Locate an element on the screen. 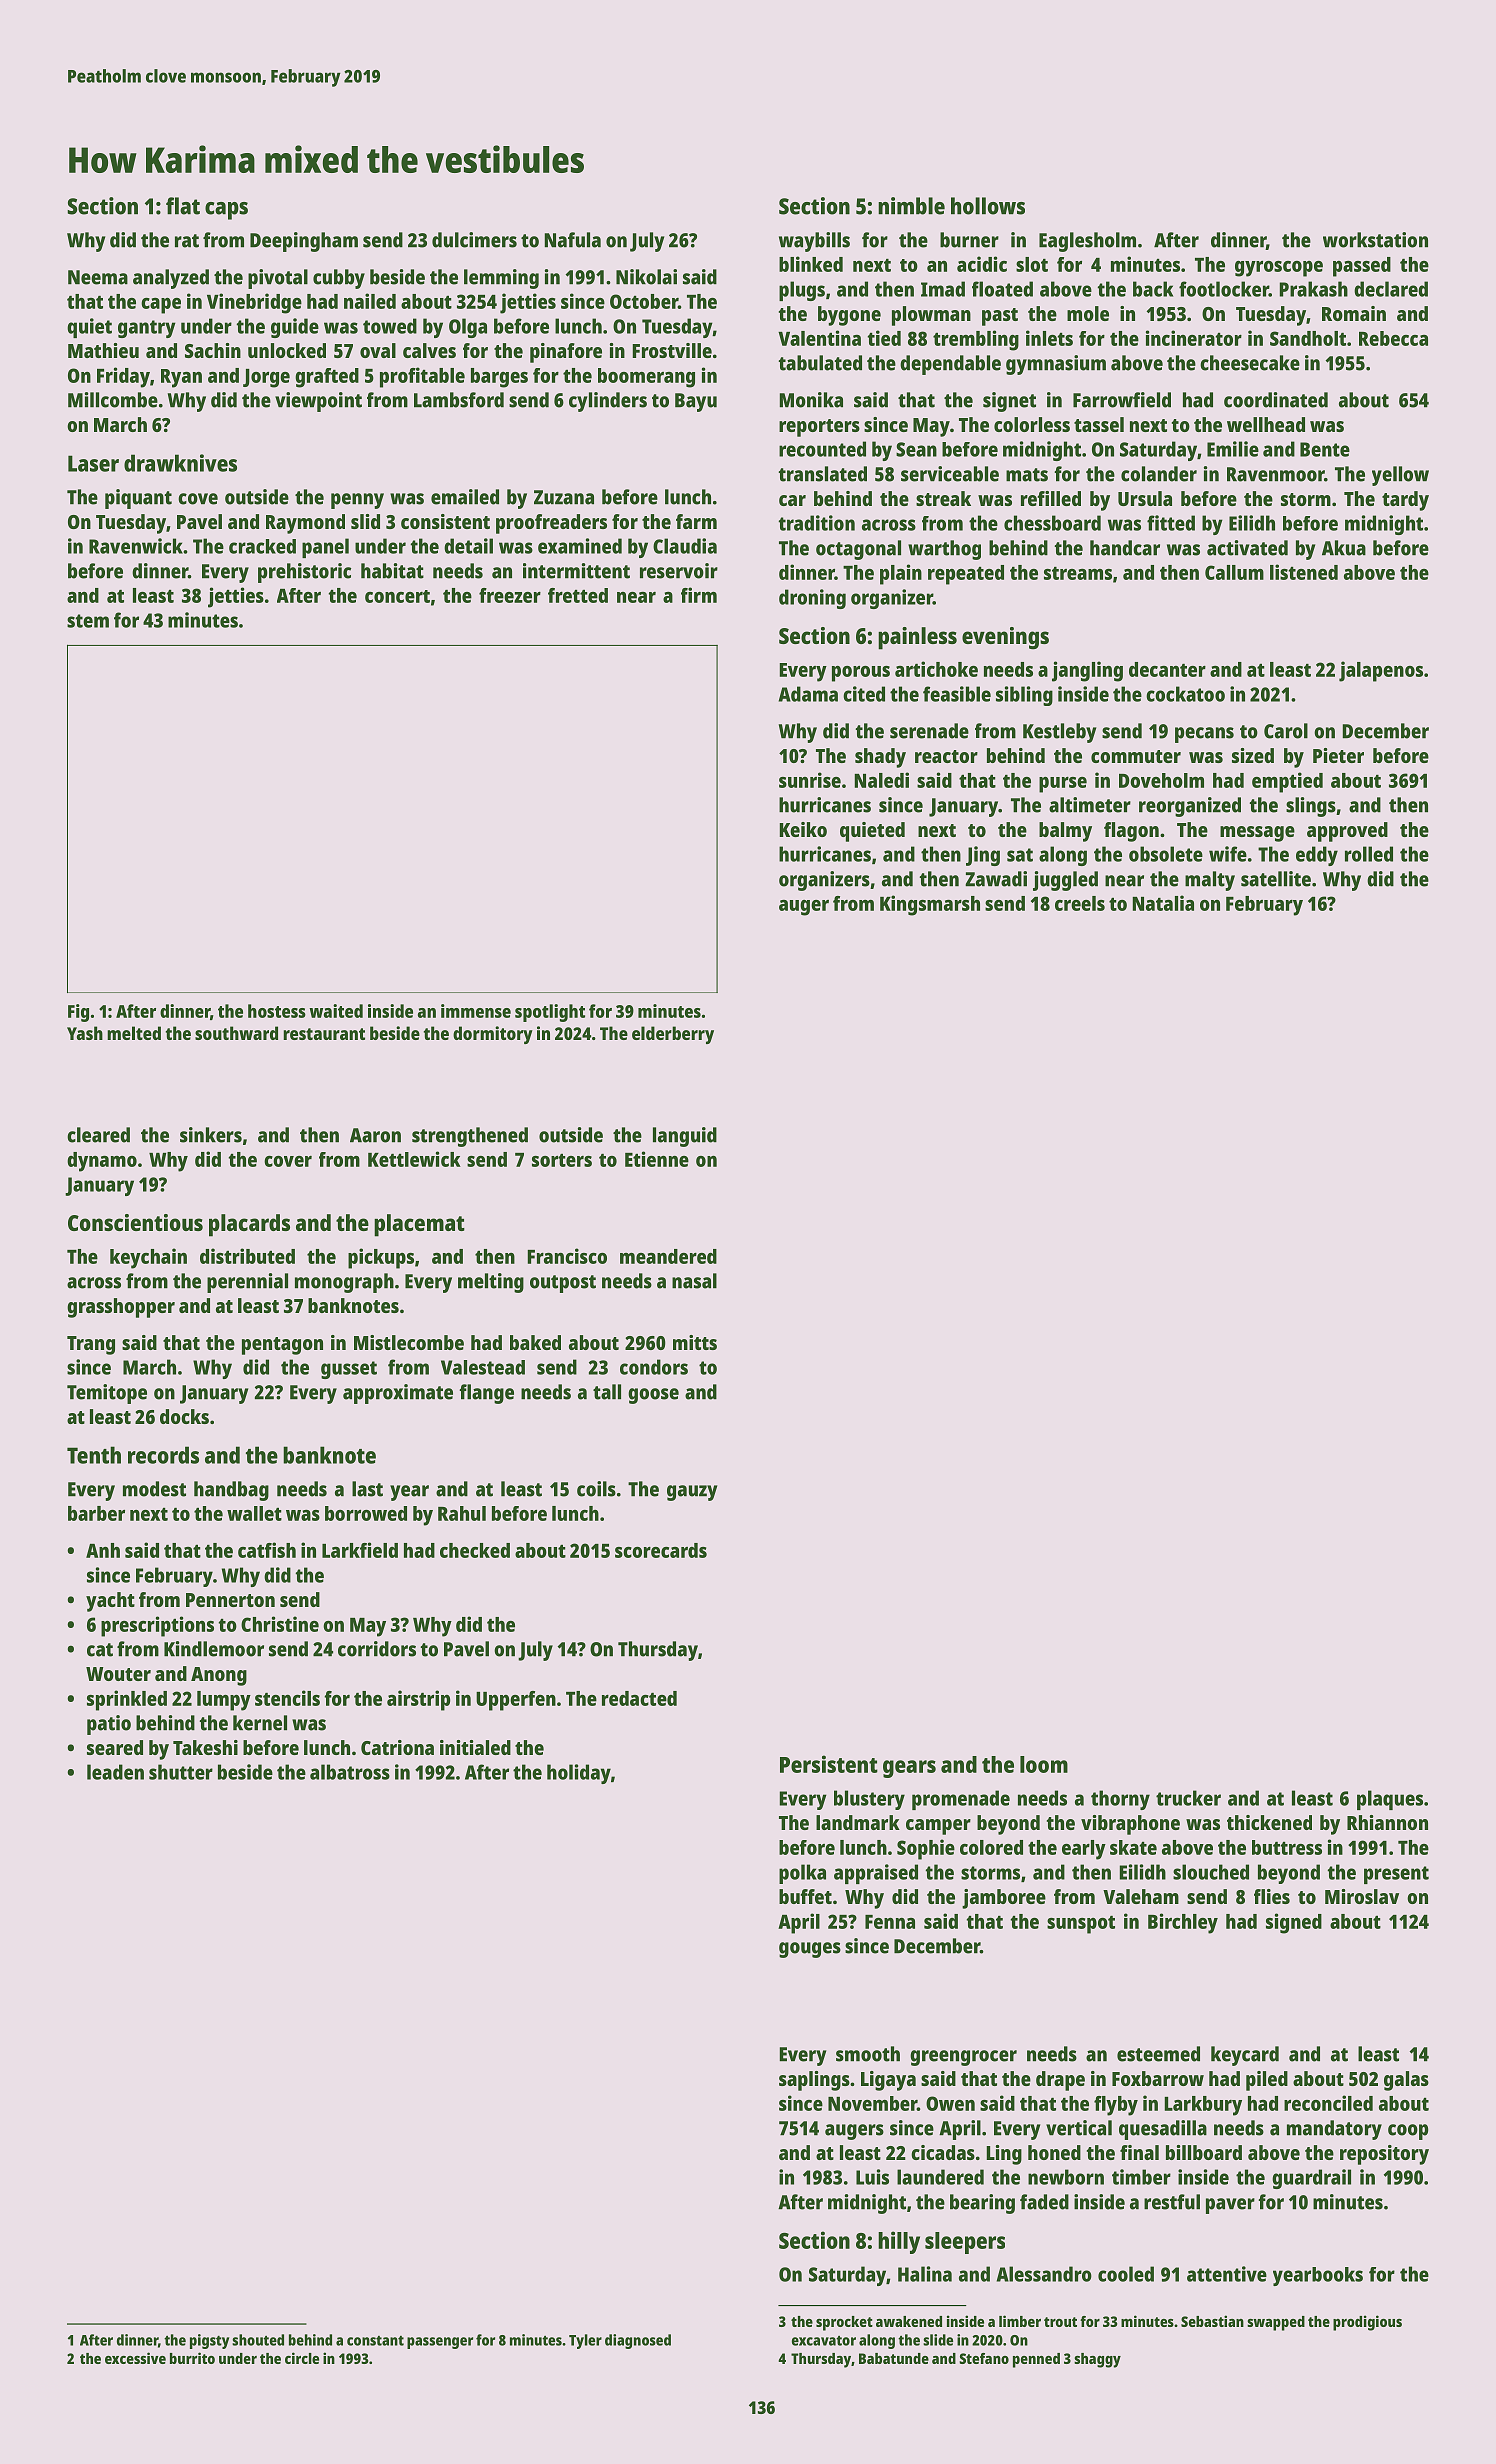 This screenshot has height=2464, width=1496. albatross is located at coordinates (350, 1772).
